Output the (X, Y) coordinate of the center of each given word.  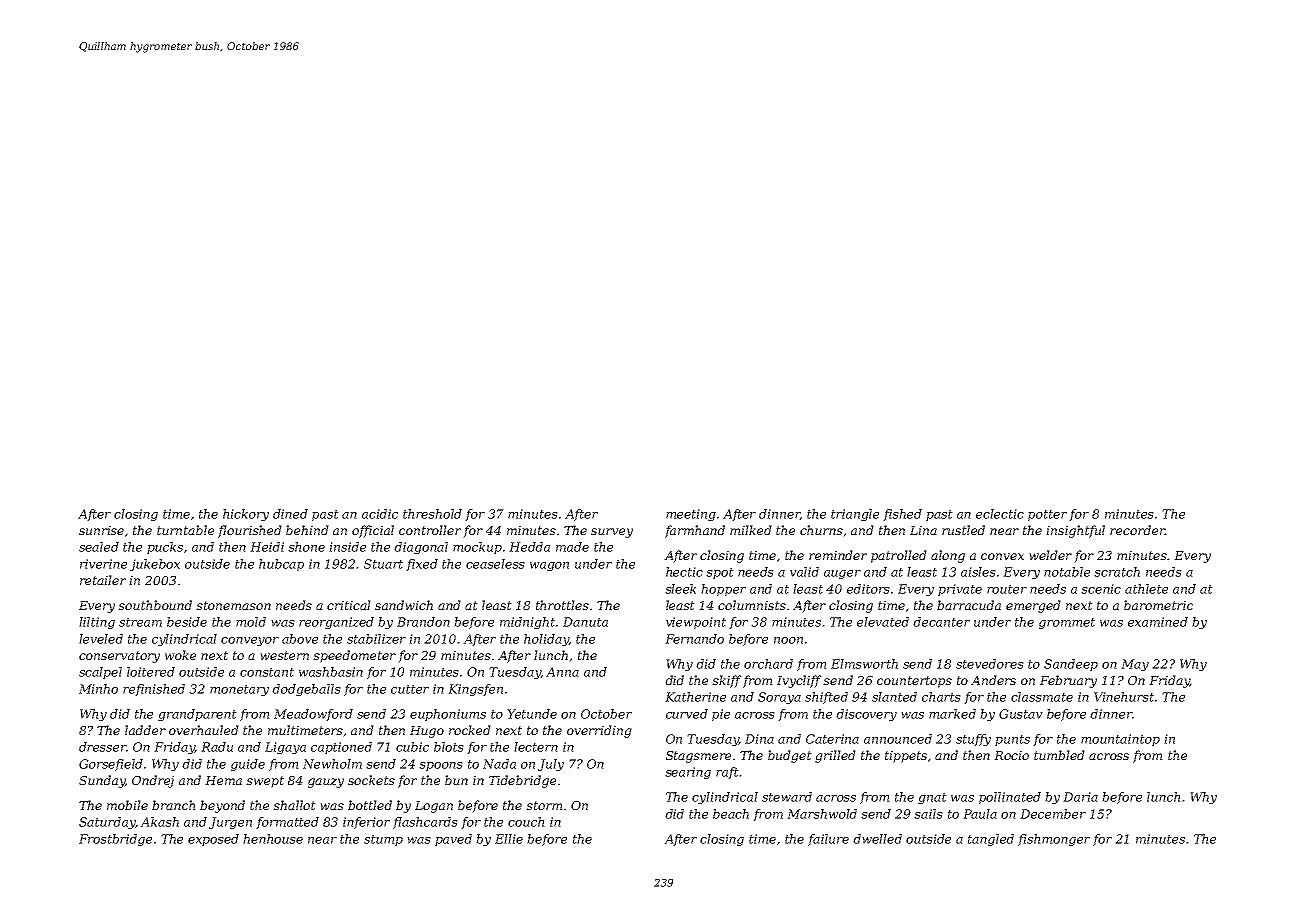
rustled (963, 530)
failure (828, 840)
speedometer (354, 656)
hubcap (281, 565)
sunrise (101, 530)
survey (612, 533)
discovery (866, 715)
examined (1158, 622)
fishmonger (1054, 840)
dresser (102, 747)
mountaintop (1120, 740)
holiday (546, 640)
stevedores (990, 664)
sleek (680, 589)
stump (383, 840)
